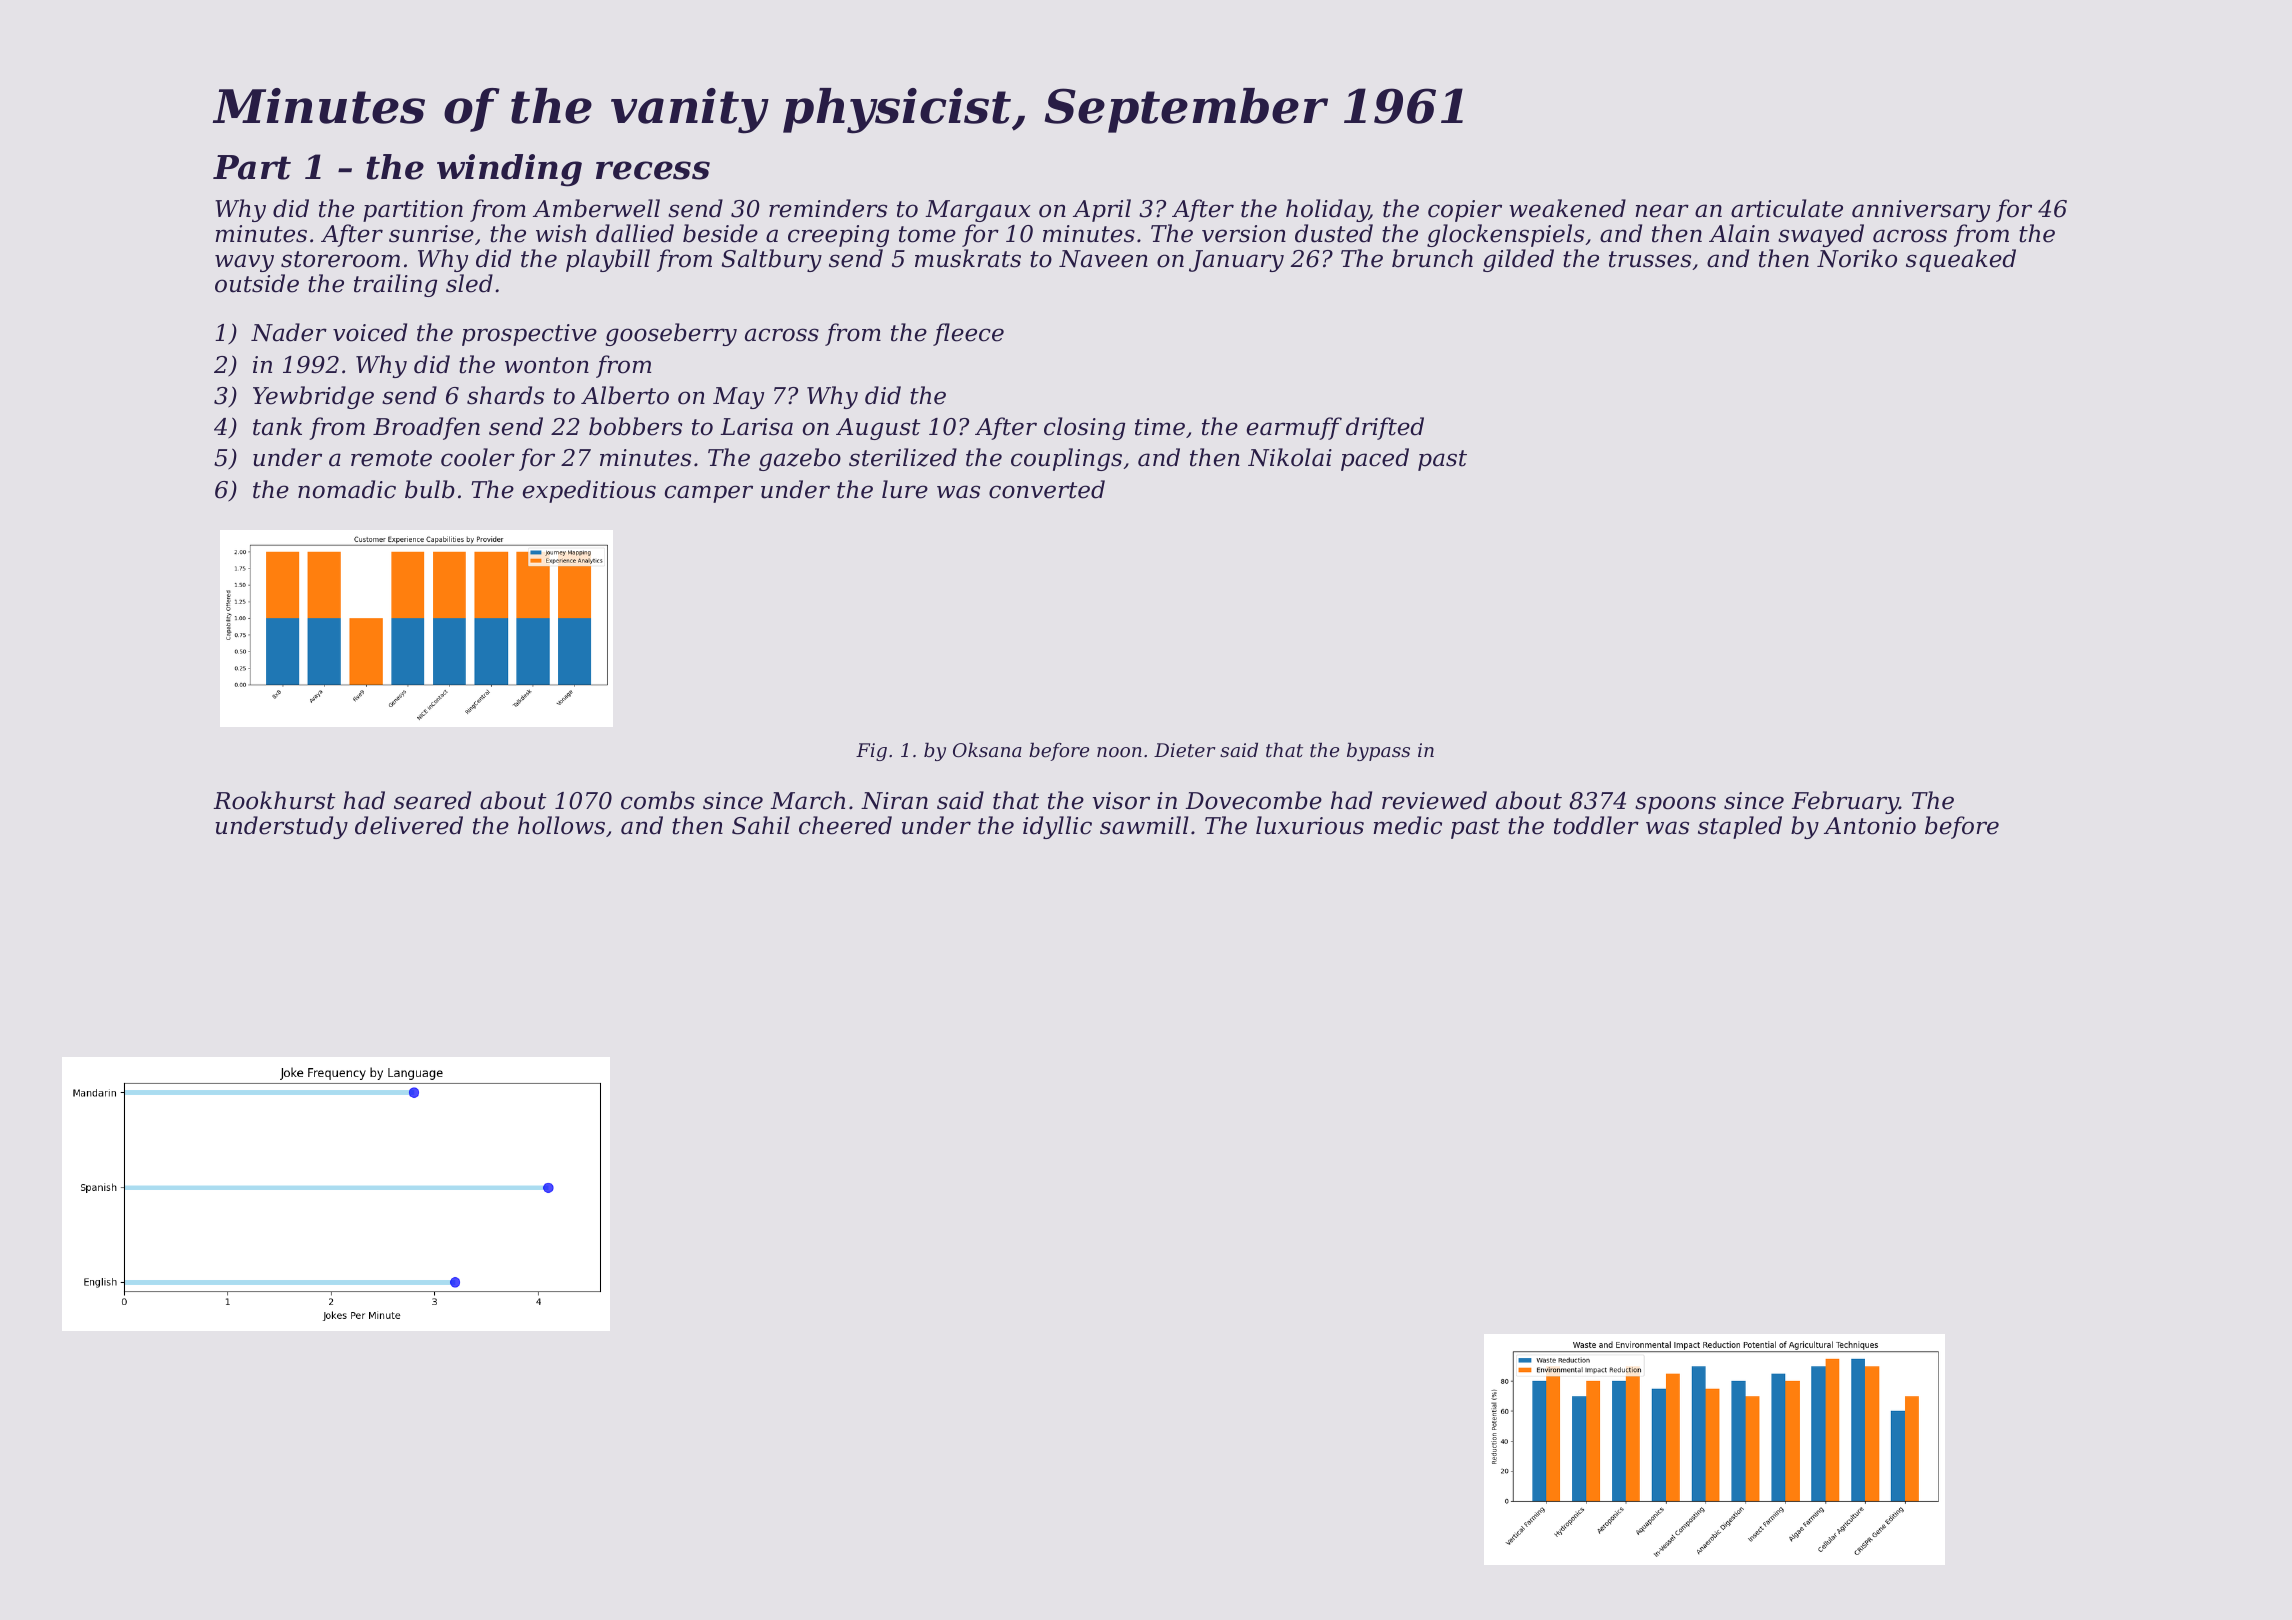  Describe the element at coordinates (1385, 428) in the document. I see `drifted` at that location.
